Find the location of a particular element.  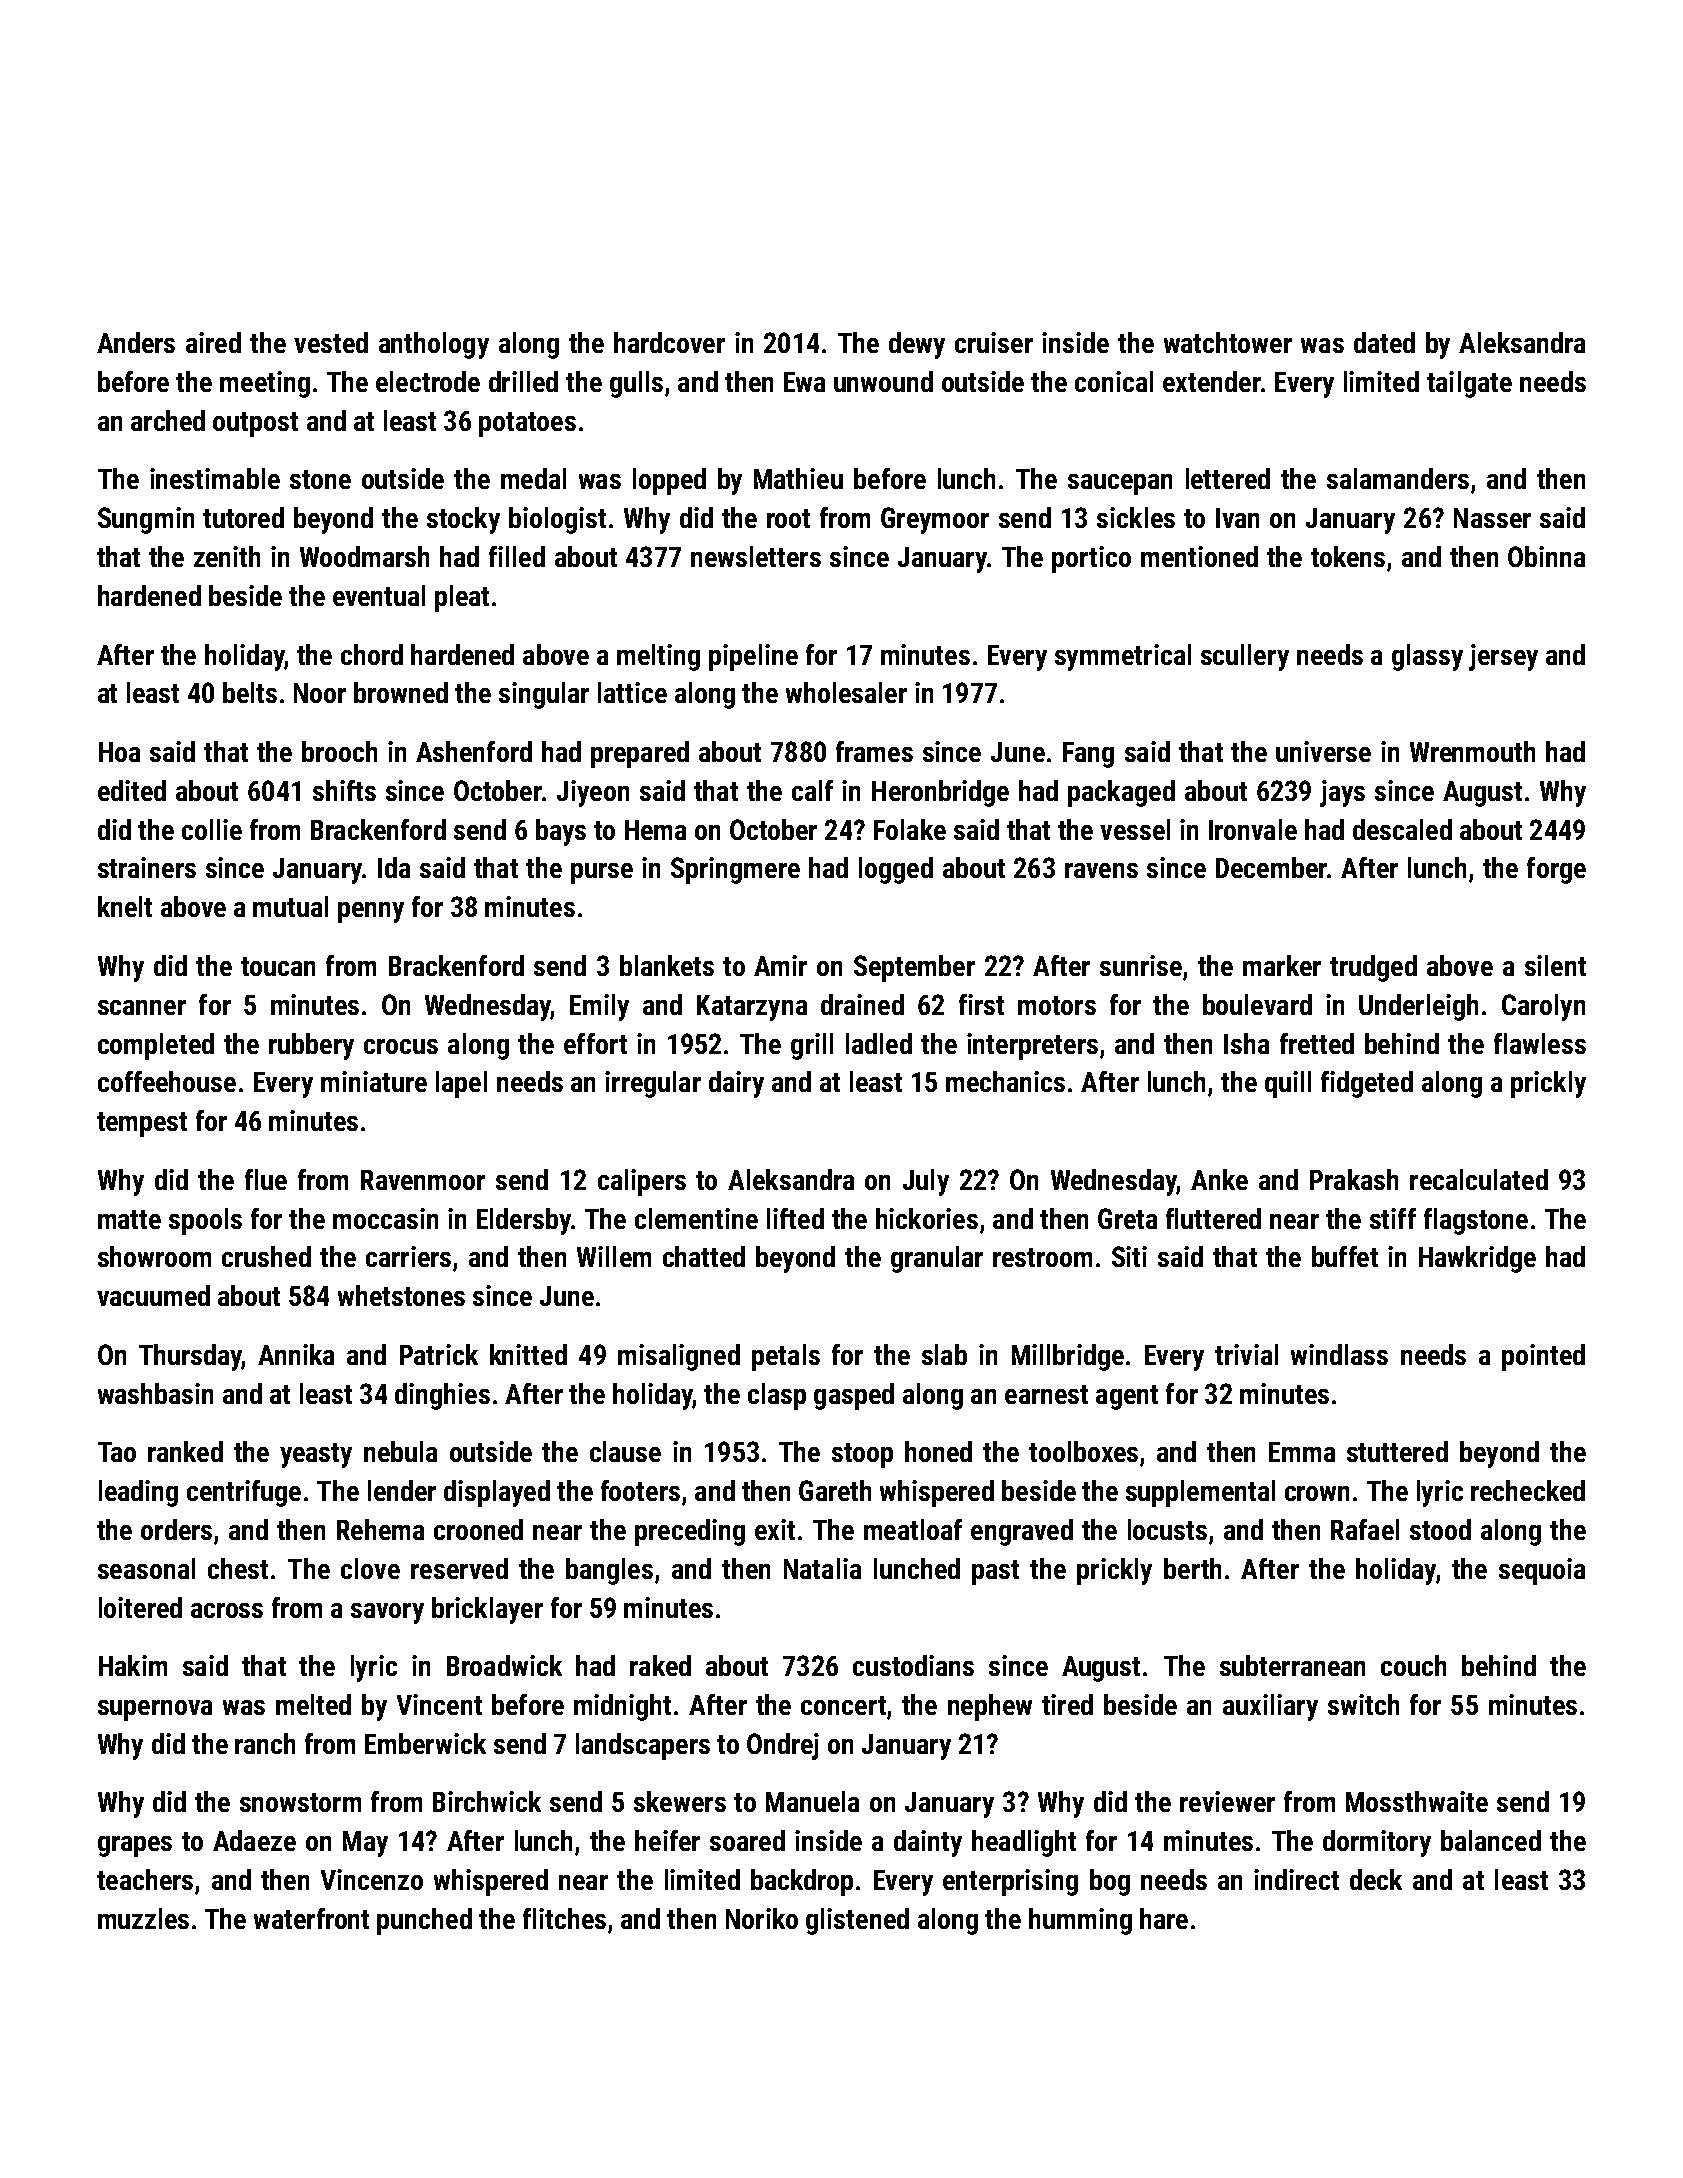

clove is located at coordinates (370, 1568).
